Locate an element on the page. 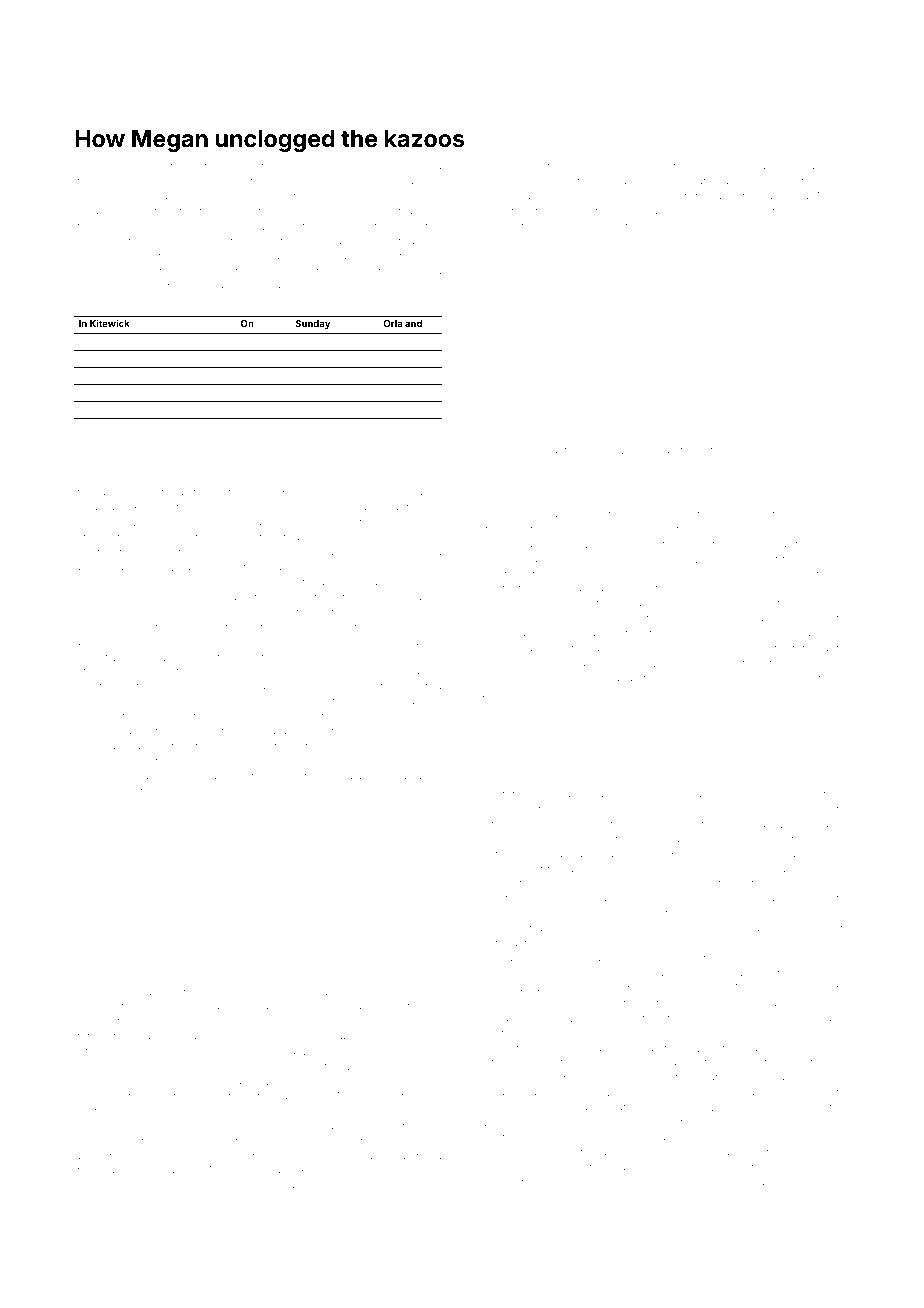 This page has height=1308, width=924. Sami is located at coordinates (730, 313).
